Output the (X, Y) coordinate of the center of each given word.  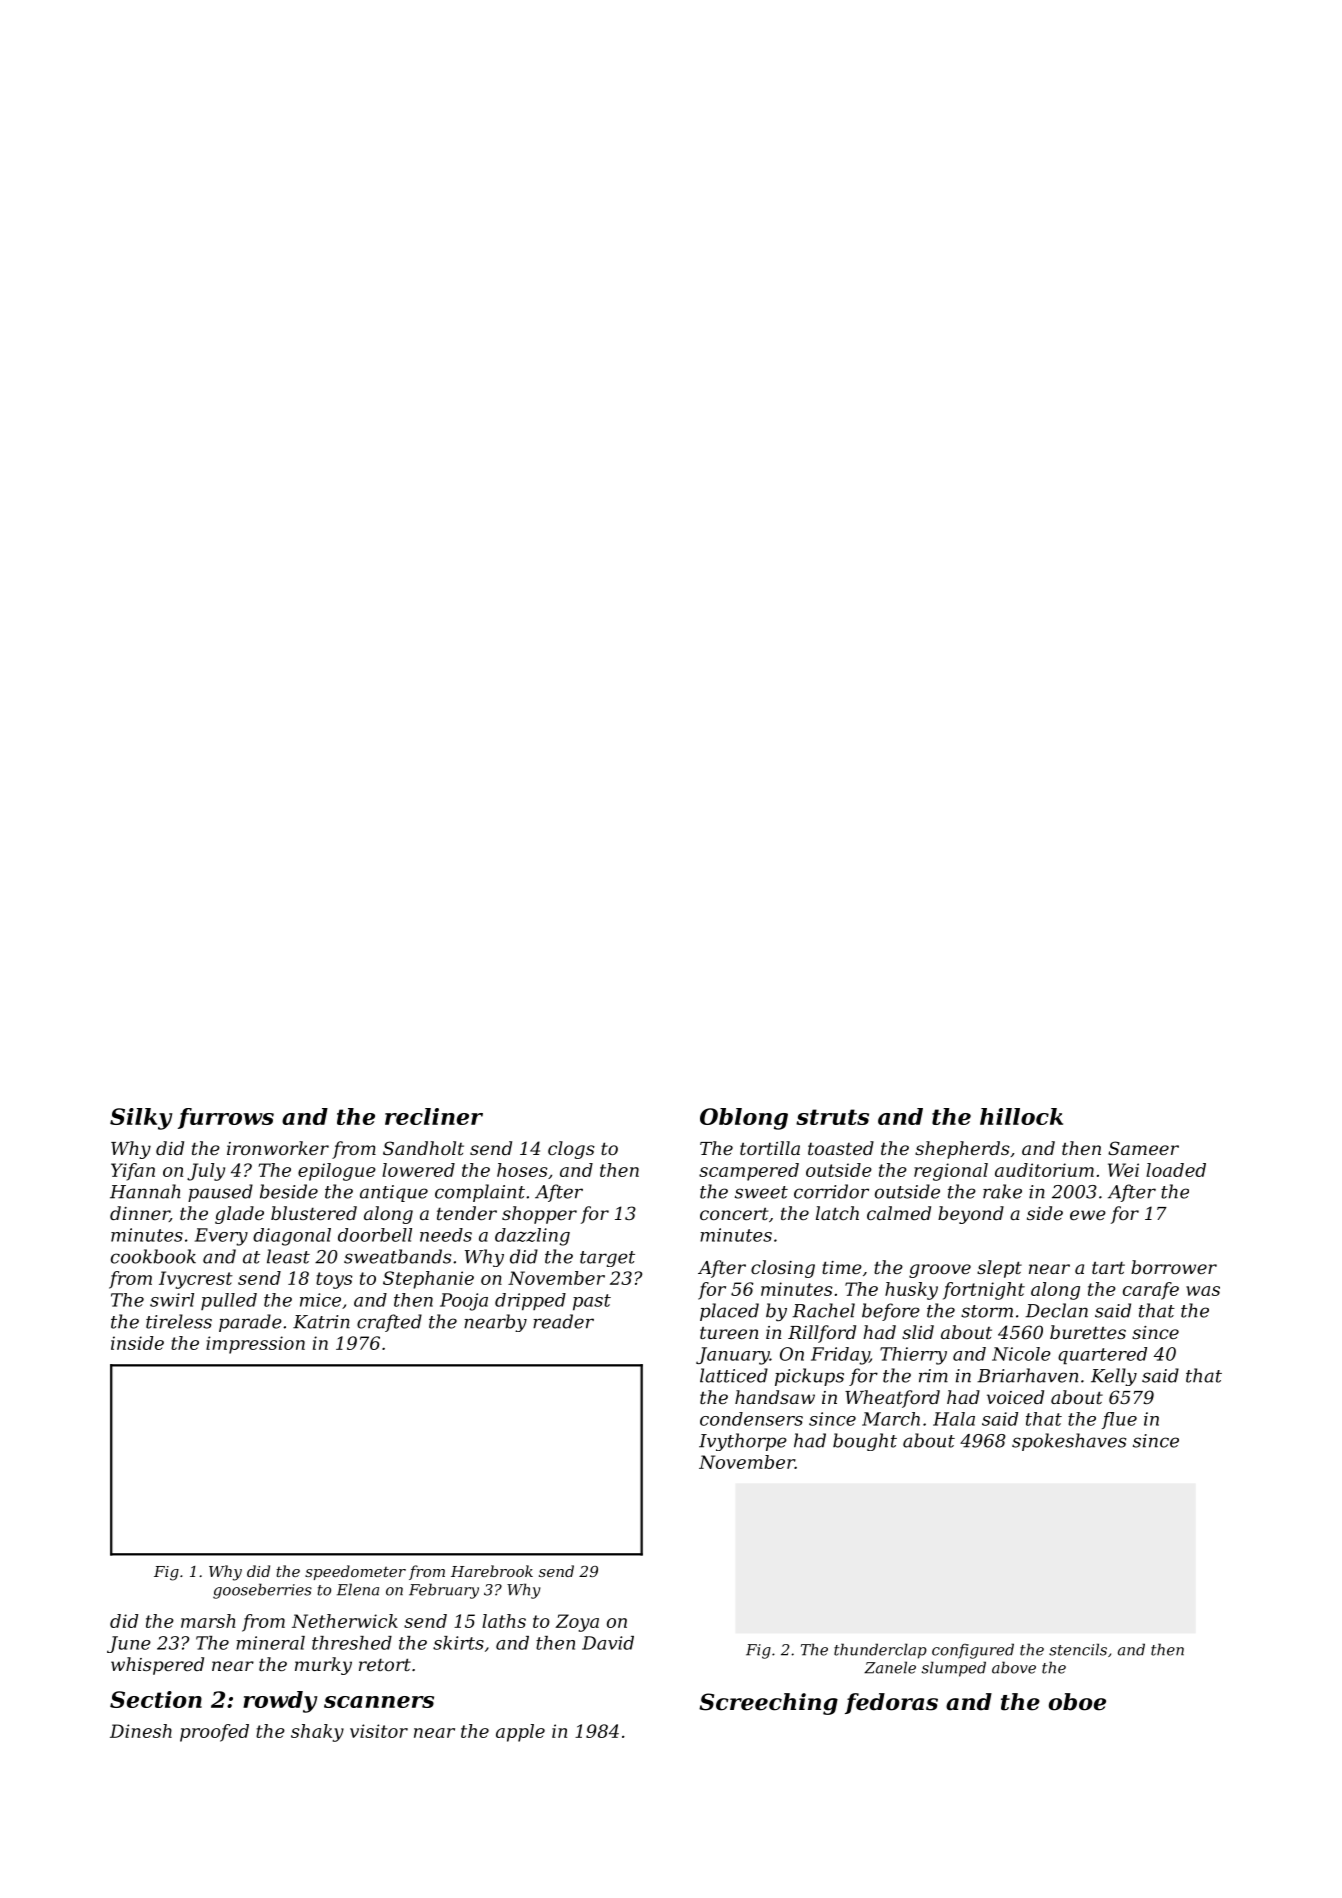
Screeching (768, 1704)
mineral (270, 1643)
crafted (389, 1323)
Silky (141, 1119)
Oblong (744, 1119)
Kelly (1114, 1377)
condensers (751, 1419)
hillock (1021, 1116)
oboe (1077, 1702)
